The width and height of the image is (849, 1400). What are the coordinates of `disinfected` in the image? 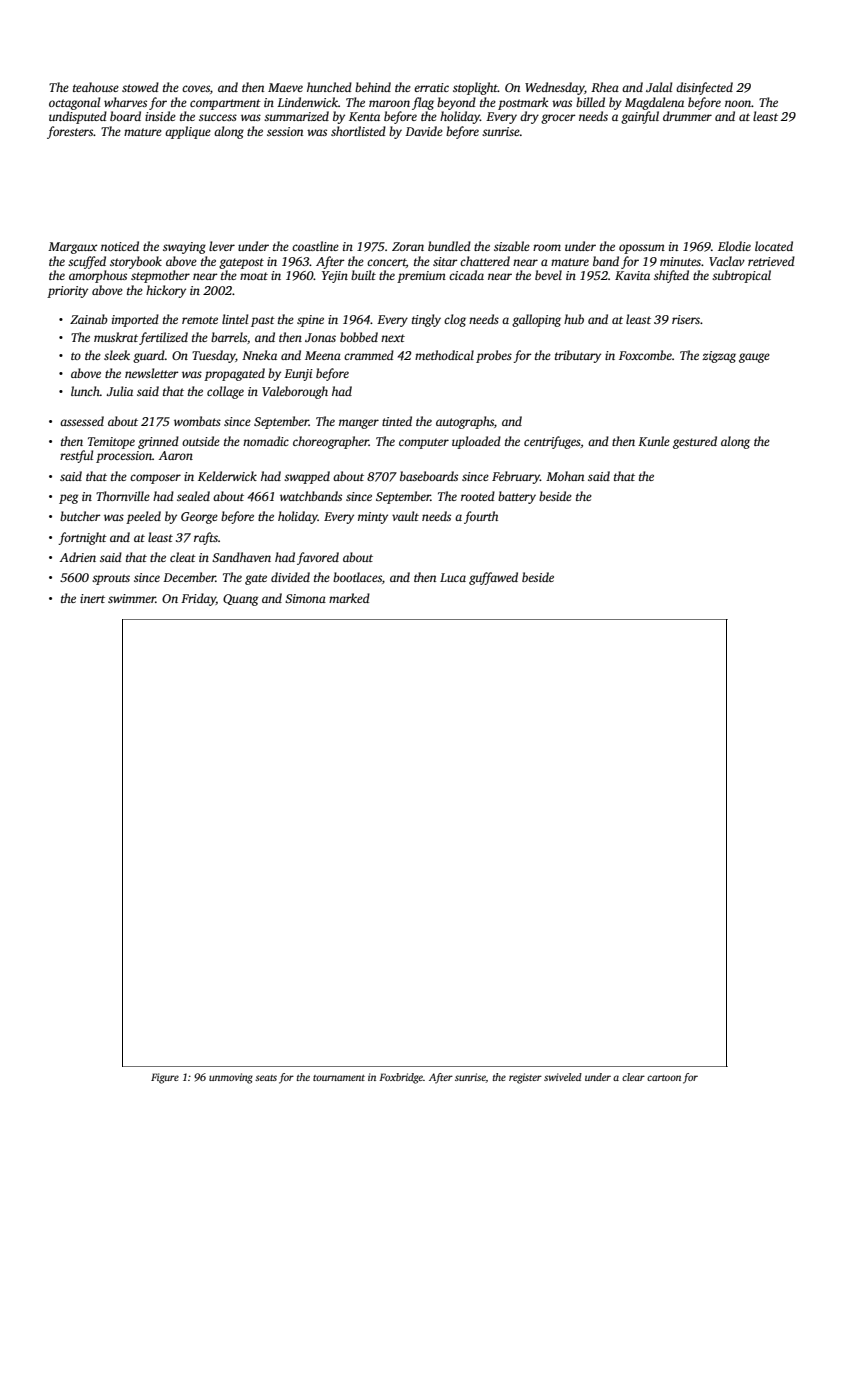 It's located at (704, 88).
